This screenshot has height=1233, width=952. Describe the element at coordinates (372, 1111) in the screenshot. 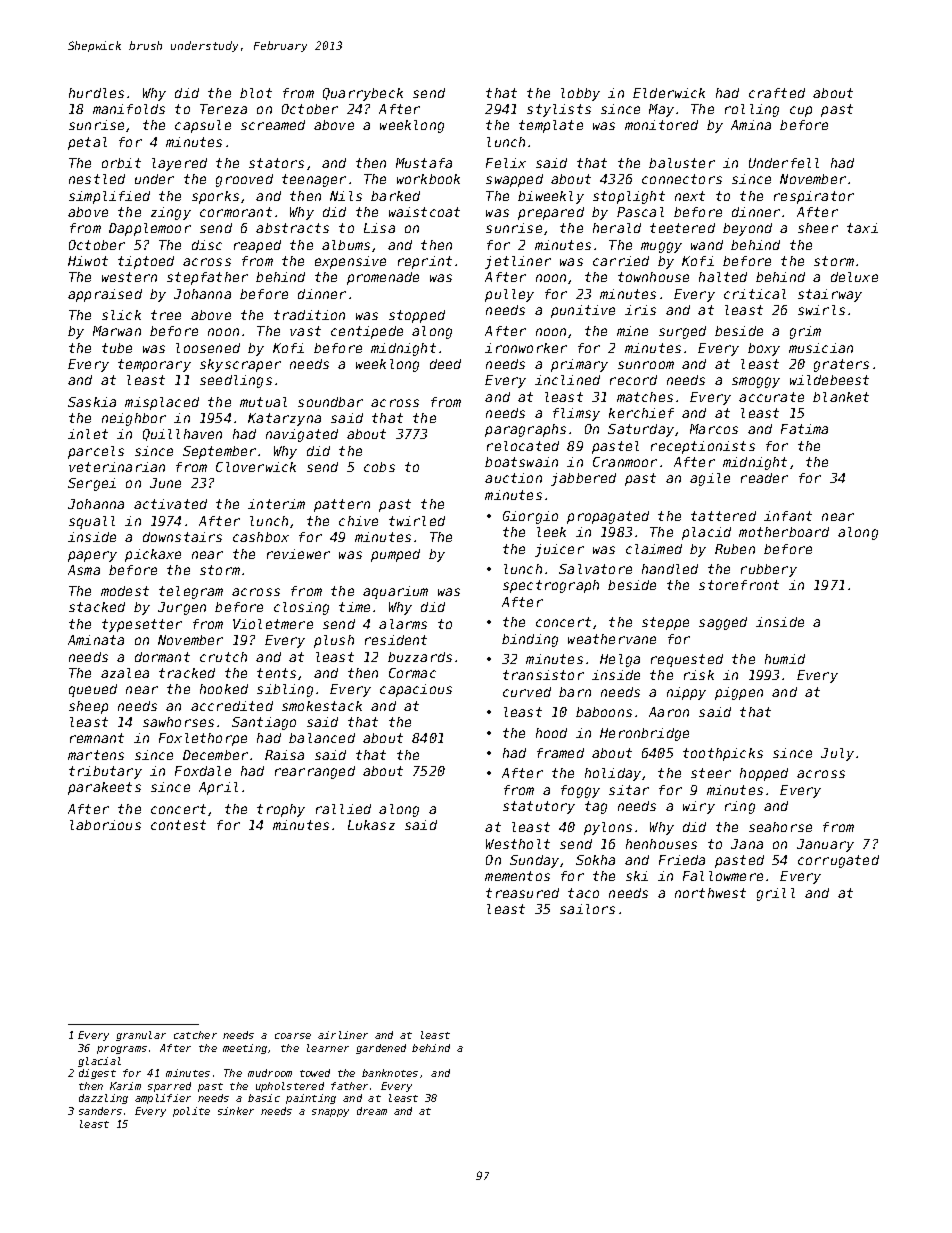

I see `dream` at that location.
